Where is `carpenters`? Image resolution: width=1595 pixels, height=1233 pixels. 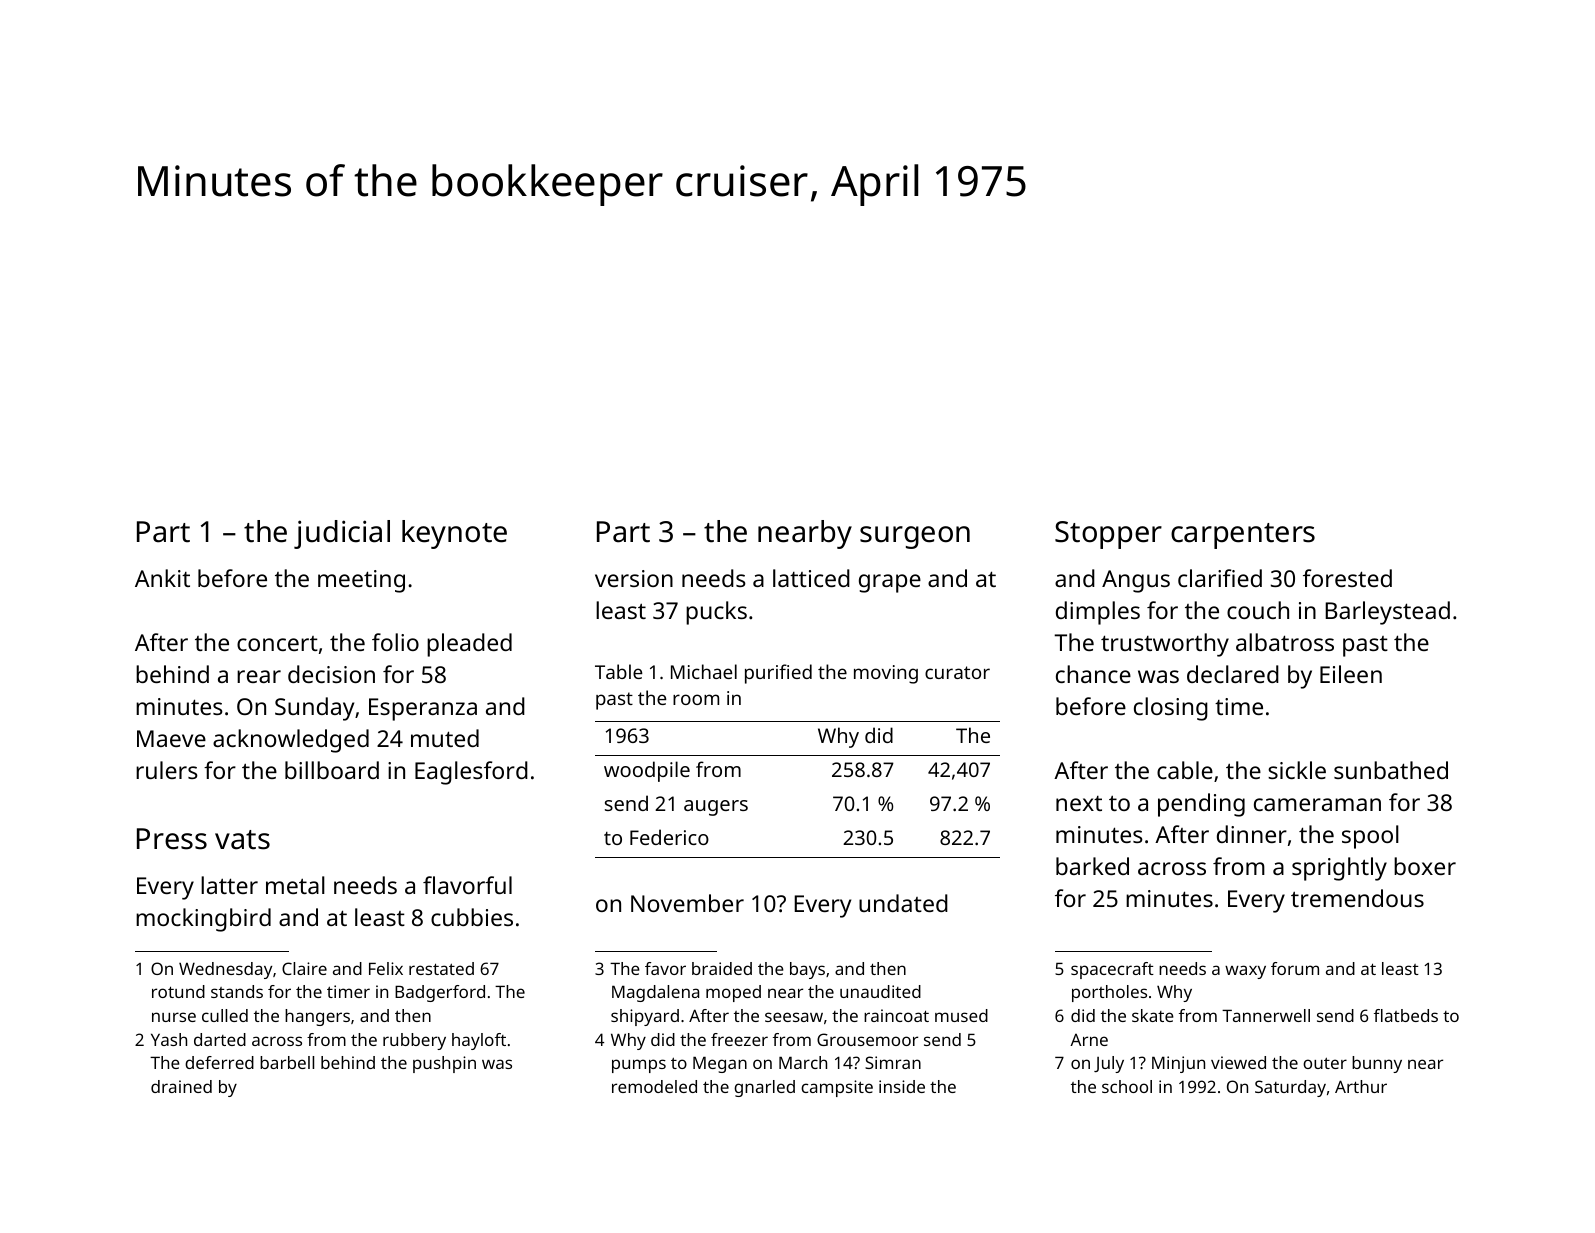 carpenters is located at coordinates (1243, 536).
